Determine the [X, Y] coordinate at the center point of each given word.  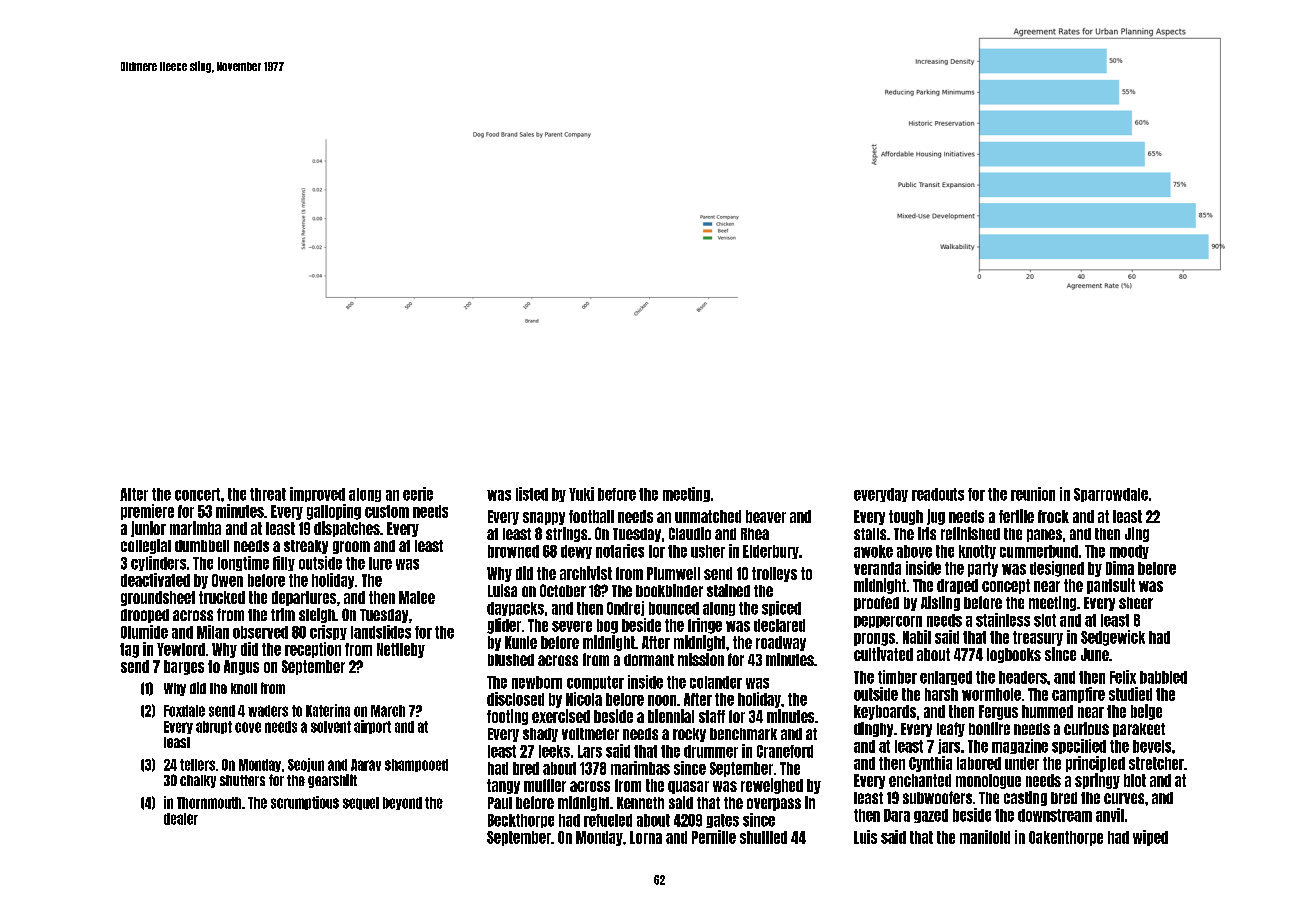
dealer [181, 819]
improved [317, 494]
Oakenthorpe [1066, 838]
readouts [938, 494]
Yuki [581, 494]
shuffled [763, 837]
